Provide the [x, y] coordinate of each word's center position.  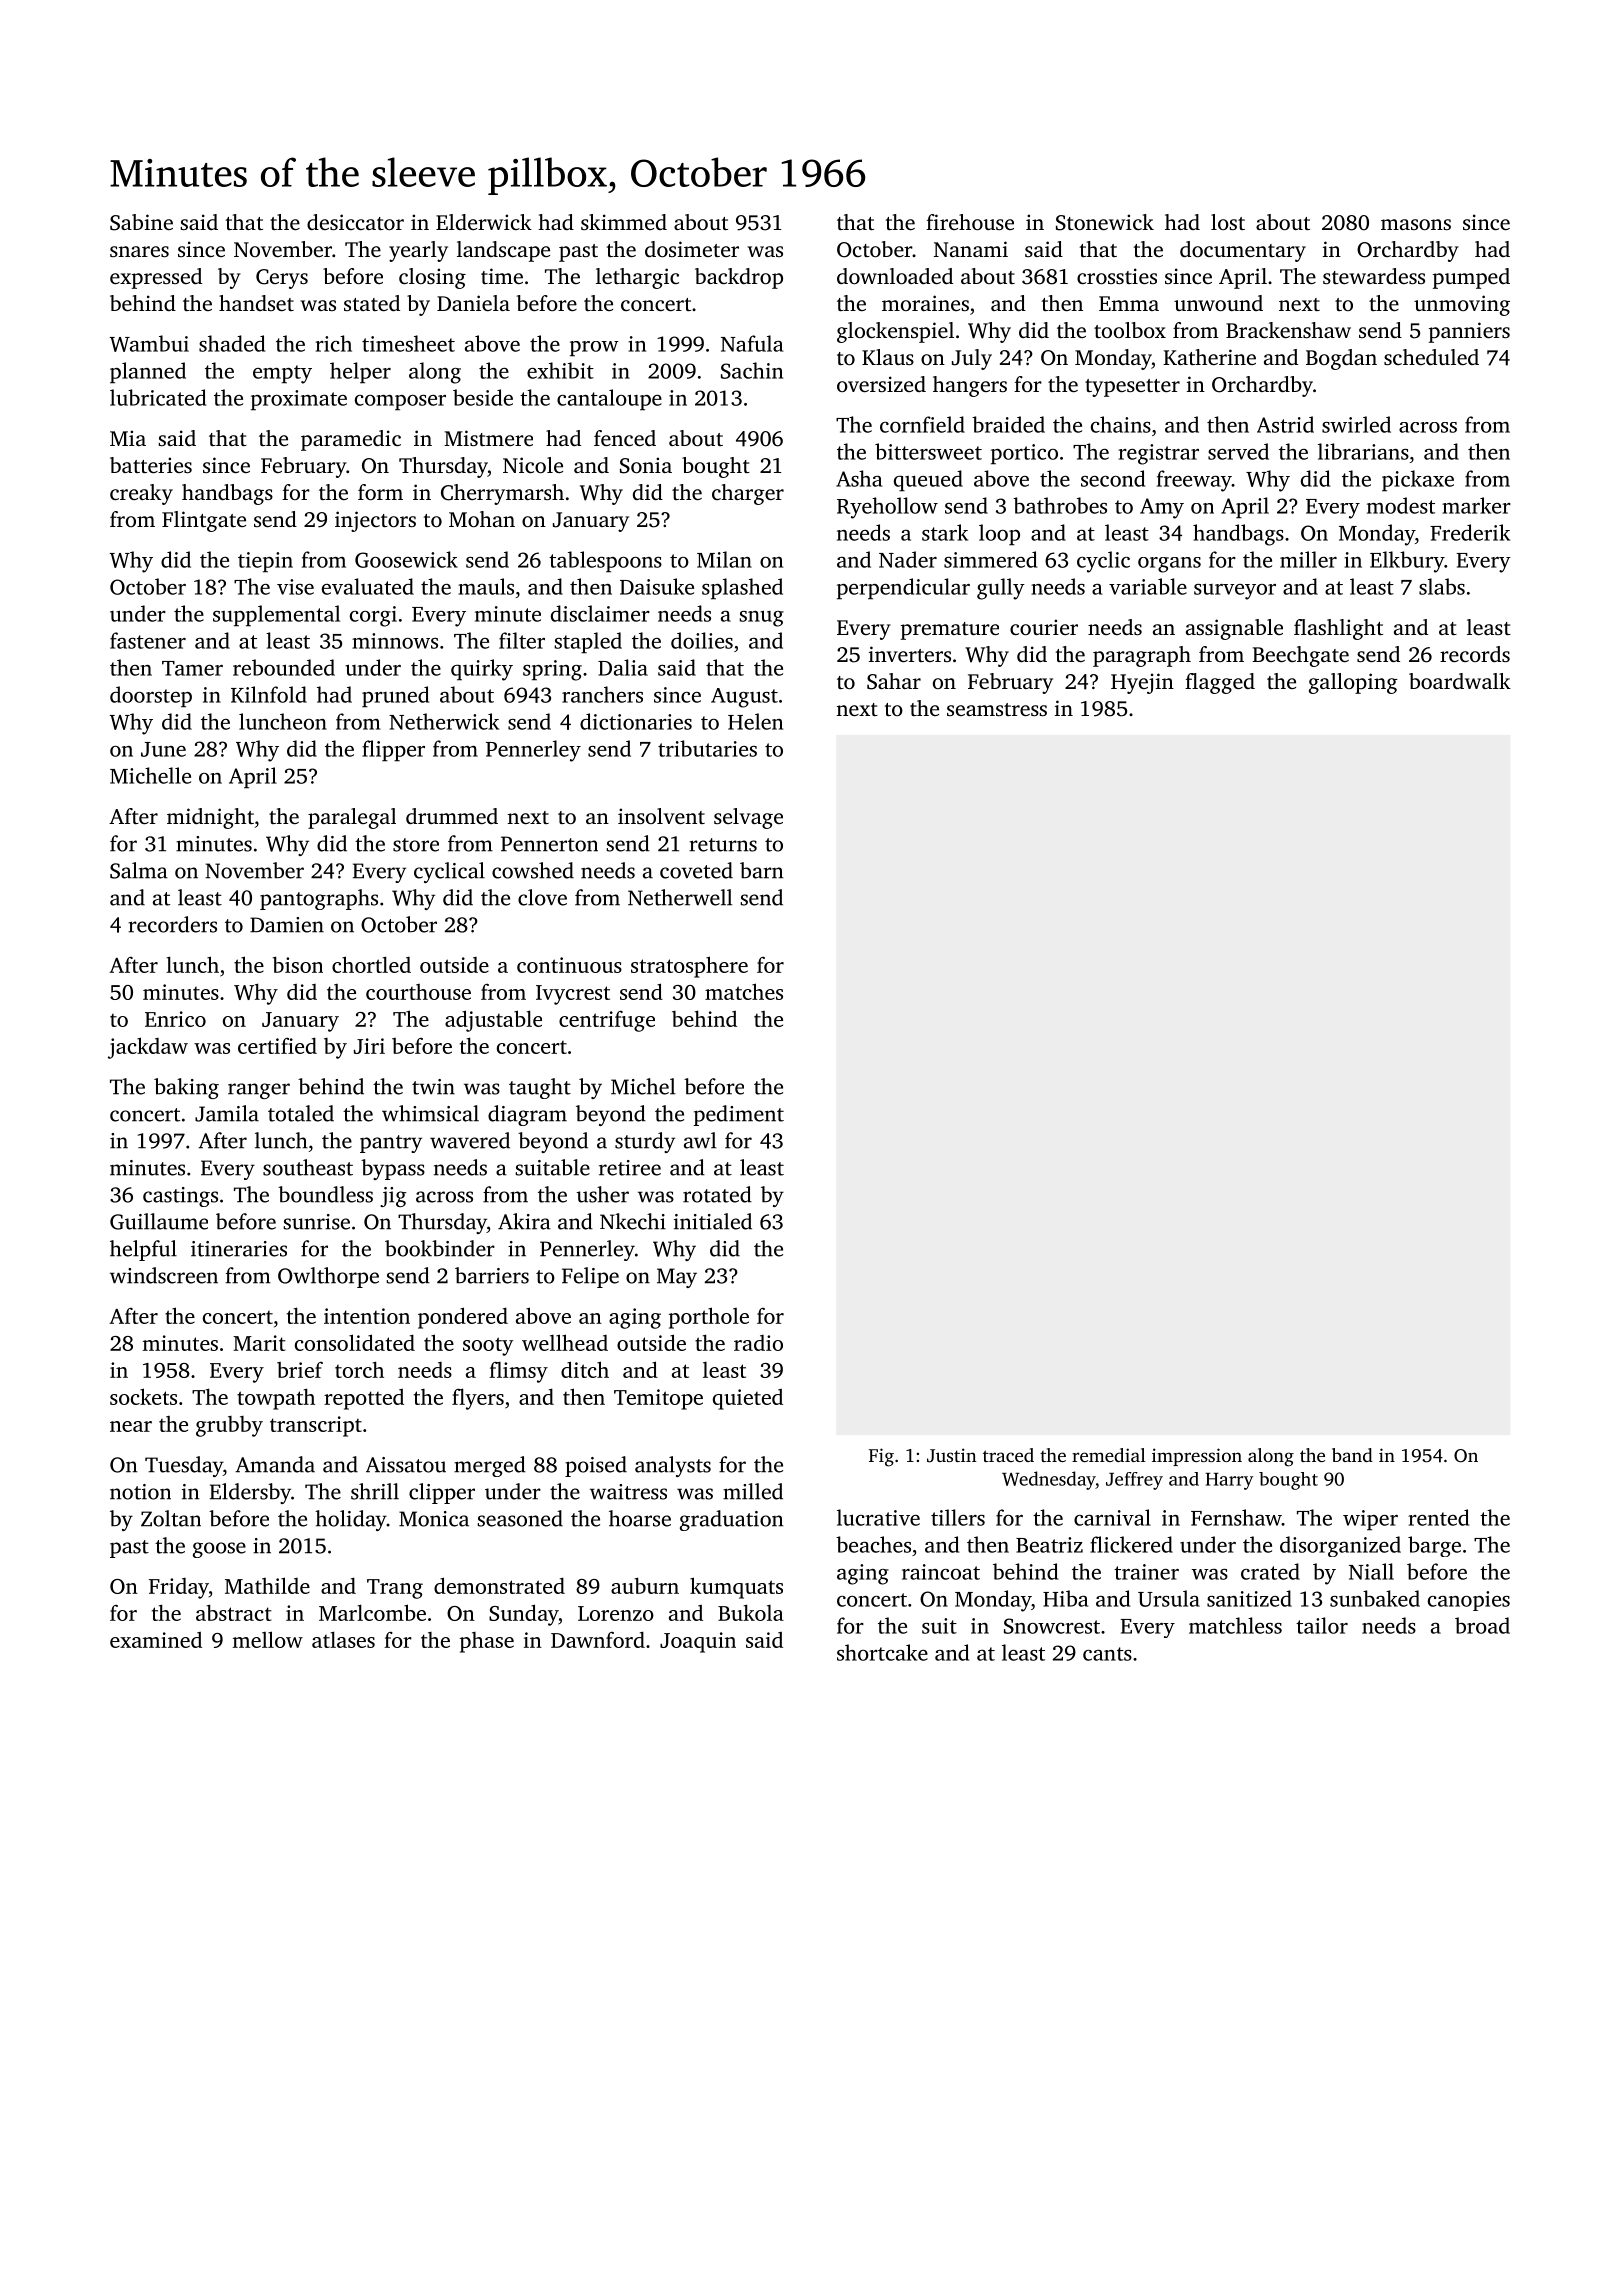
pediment [738, 1115]
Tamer [192, 668]
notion [140, 1492]
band [1352, 1455]
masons [1416, 224]
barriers [492, 1275]
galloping [1353, 683]
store [416, 845]
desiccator [355, 222]
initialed [713, 1221]
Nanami [971, 249]
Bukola [751, 1612]
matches [744, 991]
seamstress [997, 709]
